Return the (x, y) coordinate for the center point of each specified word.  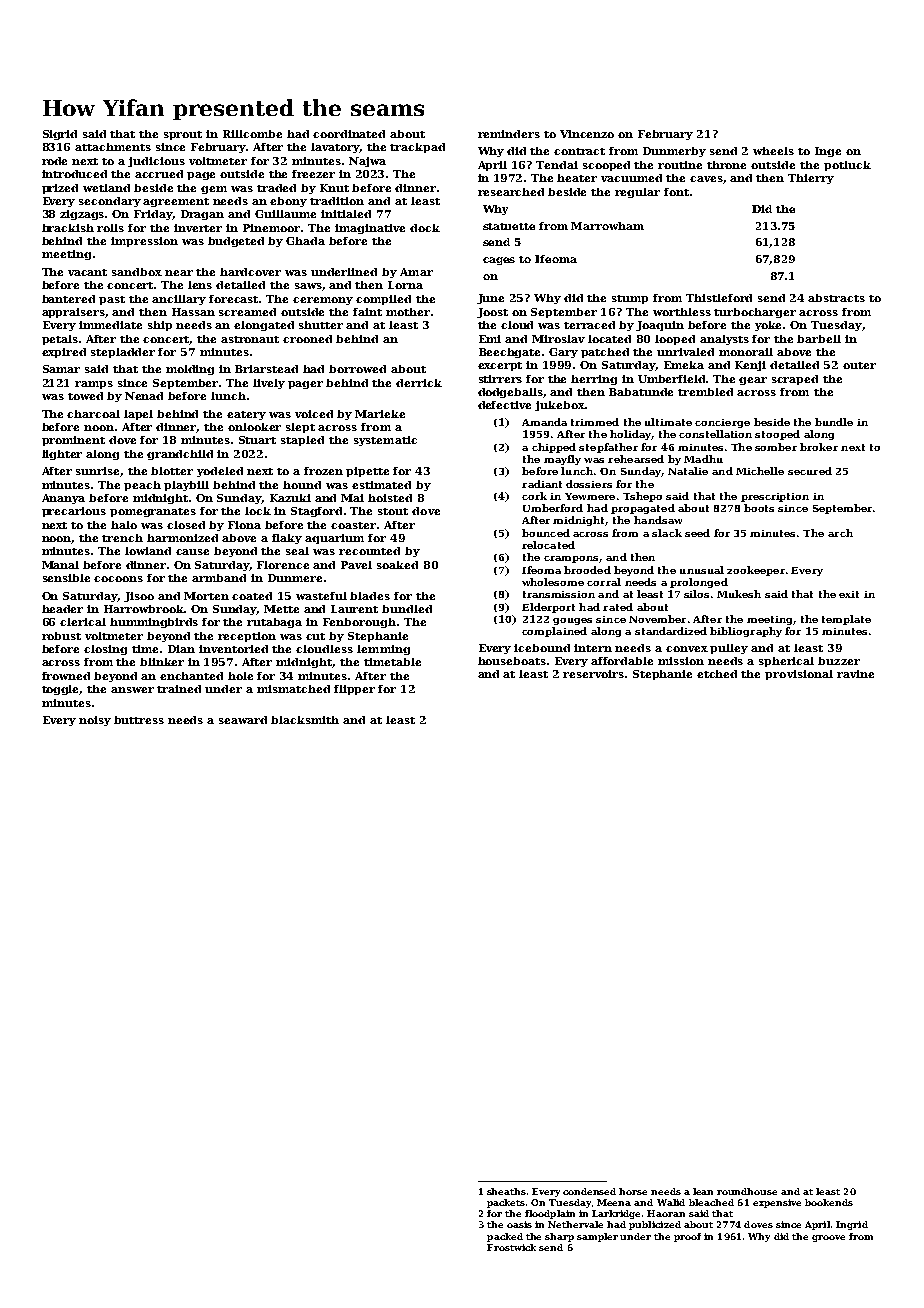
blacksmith (305, 720)
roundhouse (747, 1191)
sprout (183, 135)
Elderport (548, 608)
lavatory (336, 148)
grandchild (180, 455)
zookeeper (756, 571)
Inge (828, 152)
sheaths (506, 1191)
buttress (139, 720)
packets (506, 1203)
